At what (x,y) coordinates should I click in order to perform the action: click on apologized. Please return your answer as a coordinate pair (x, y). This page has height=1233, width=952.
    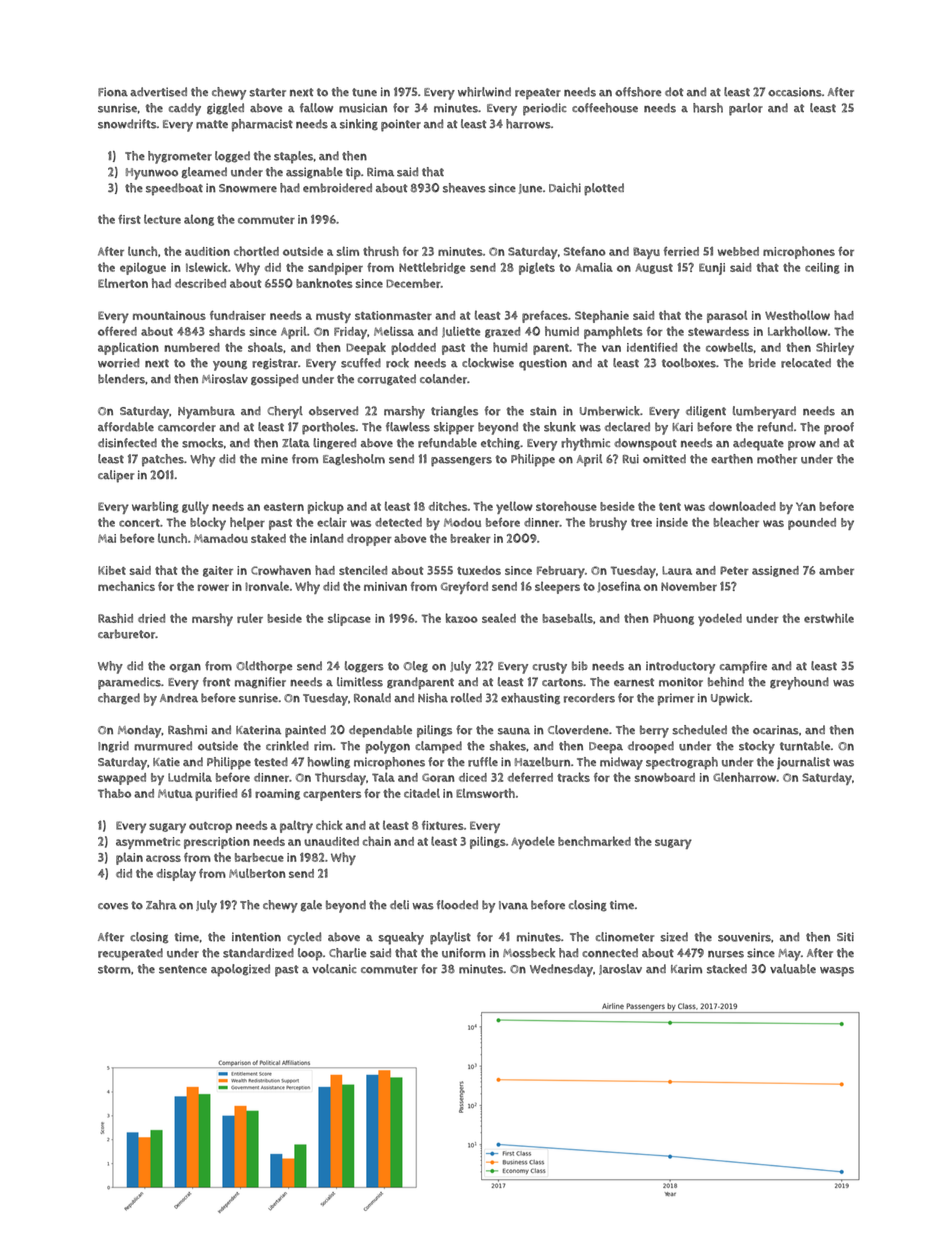
    Looking at the image, I should click on (240, 970).
